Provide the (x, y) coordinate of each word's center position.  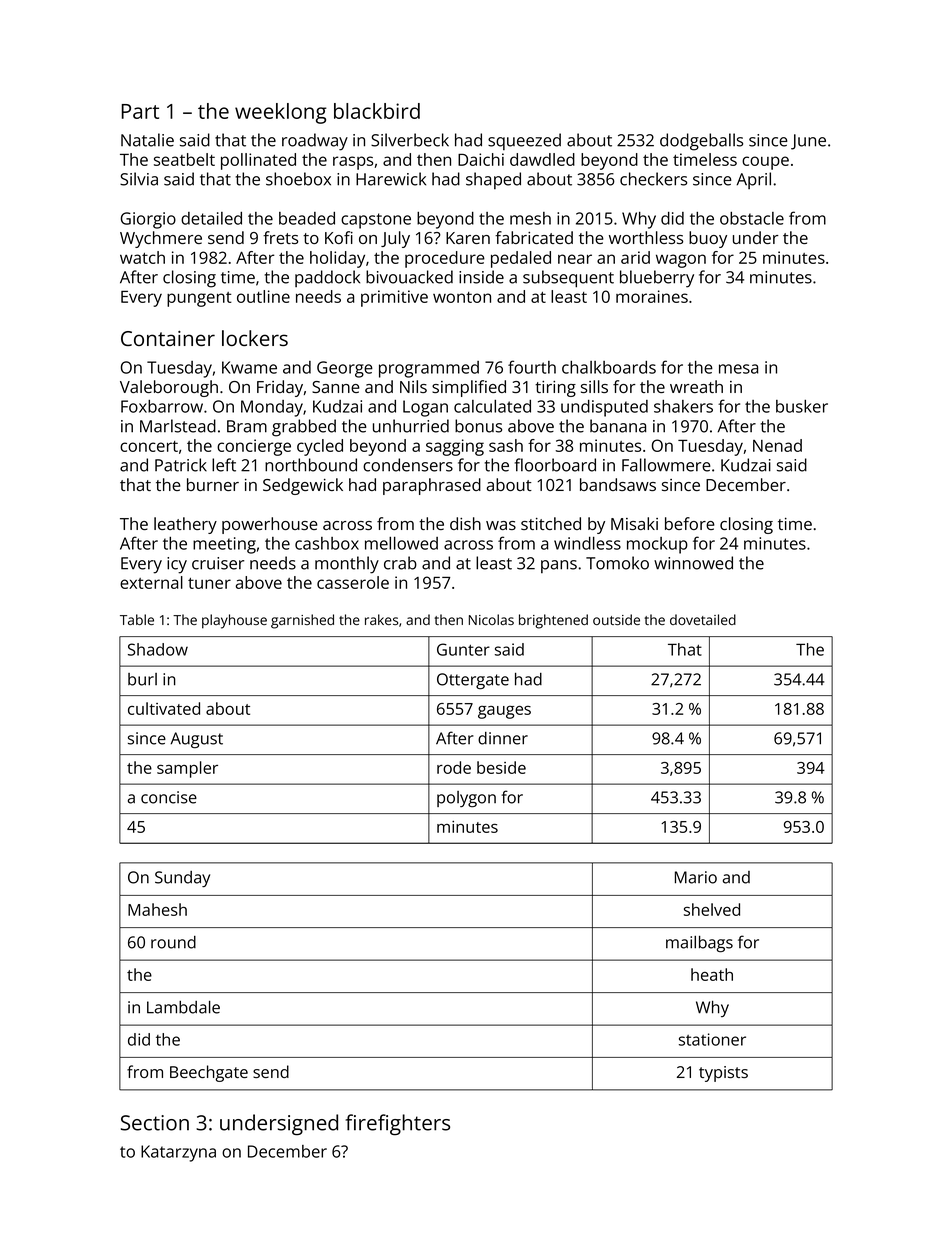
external (151, 582)
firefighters (398, 1124)
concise (169, 797)
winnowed (693, 563)
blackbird (377, 111)
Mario (696, 877)
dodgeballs (701, 142)
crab (400, 563)
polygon (466, 799)
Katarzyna (178, 1153)
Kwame (249, 367)
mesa (738, 369)
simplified (469, 388)
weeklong (281, 113)
